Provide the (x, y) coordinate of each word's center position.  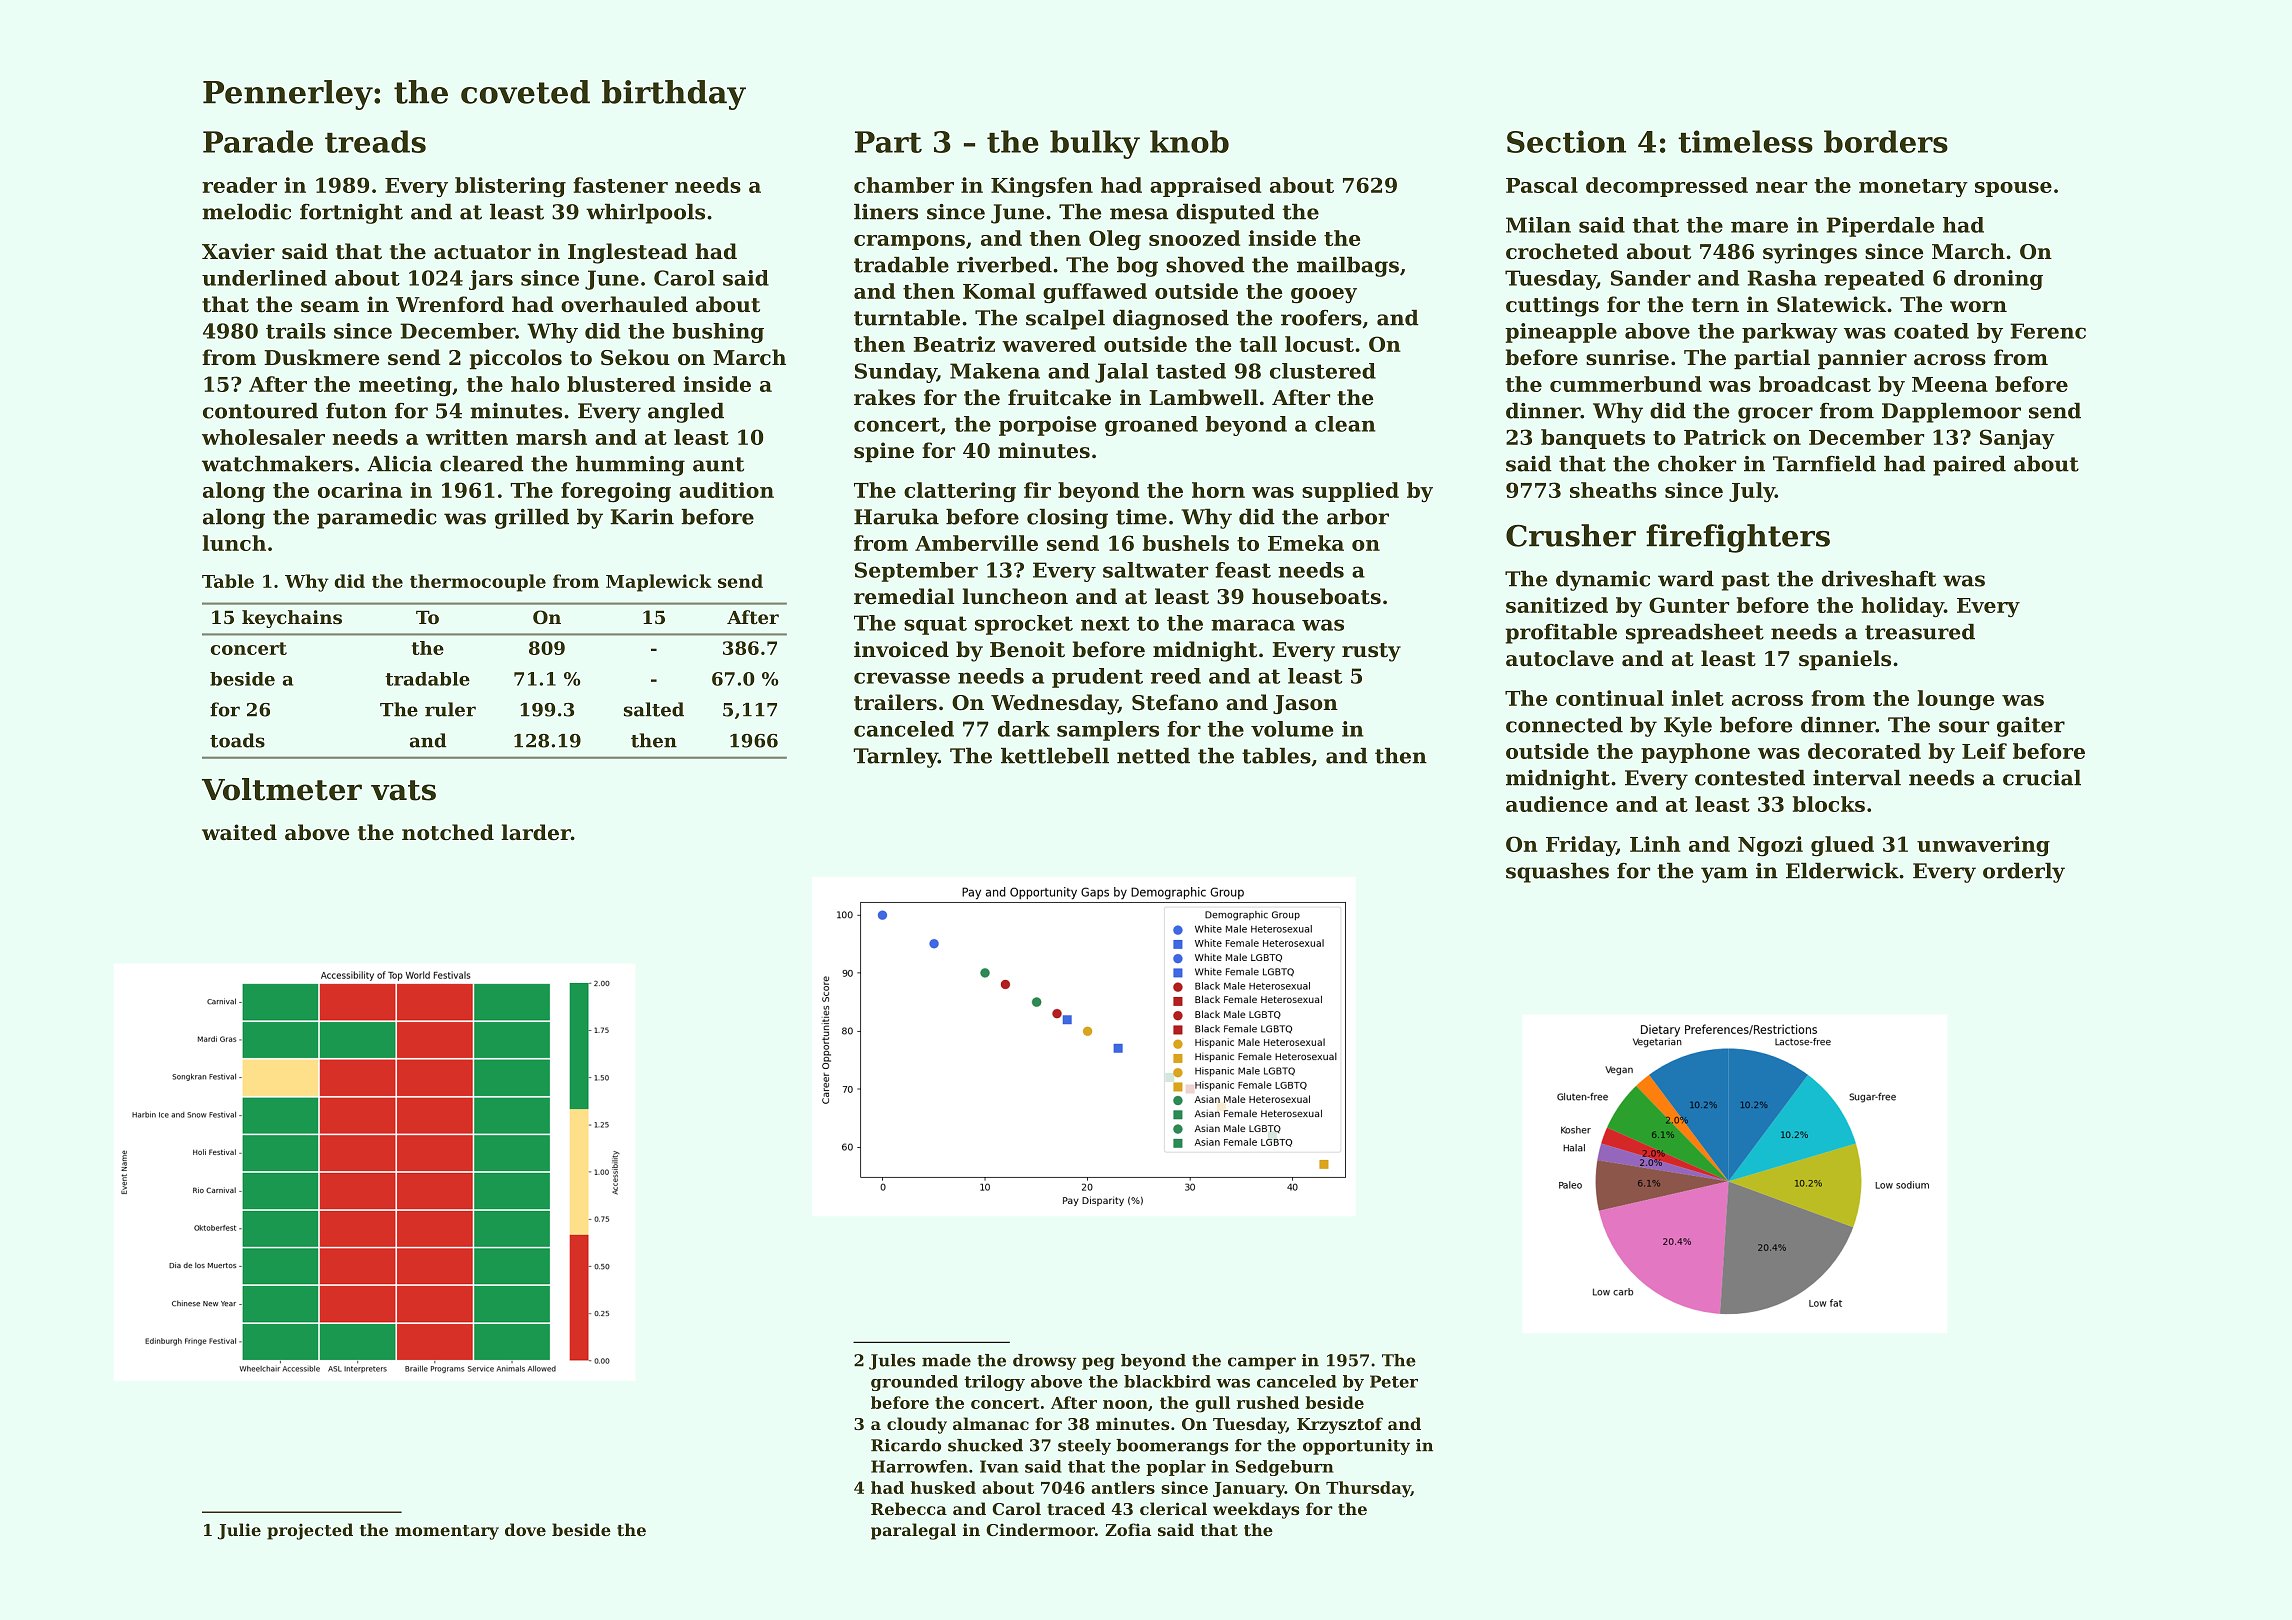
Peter (1394, 1381)
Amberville (976, 543)
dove (525, 1529)
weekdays (1256, 1510)
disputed (1225, 213)
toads (237, 740)
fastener (620, 185)
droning (1998, 280)
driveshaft (1879, 578)
